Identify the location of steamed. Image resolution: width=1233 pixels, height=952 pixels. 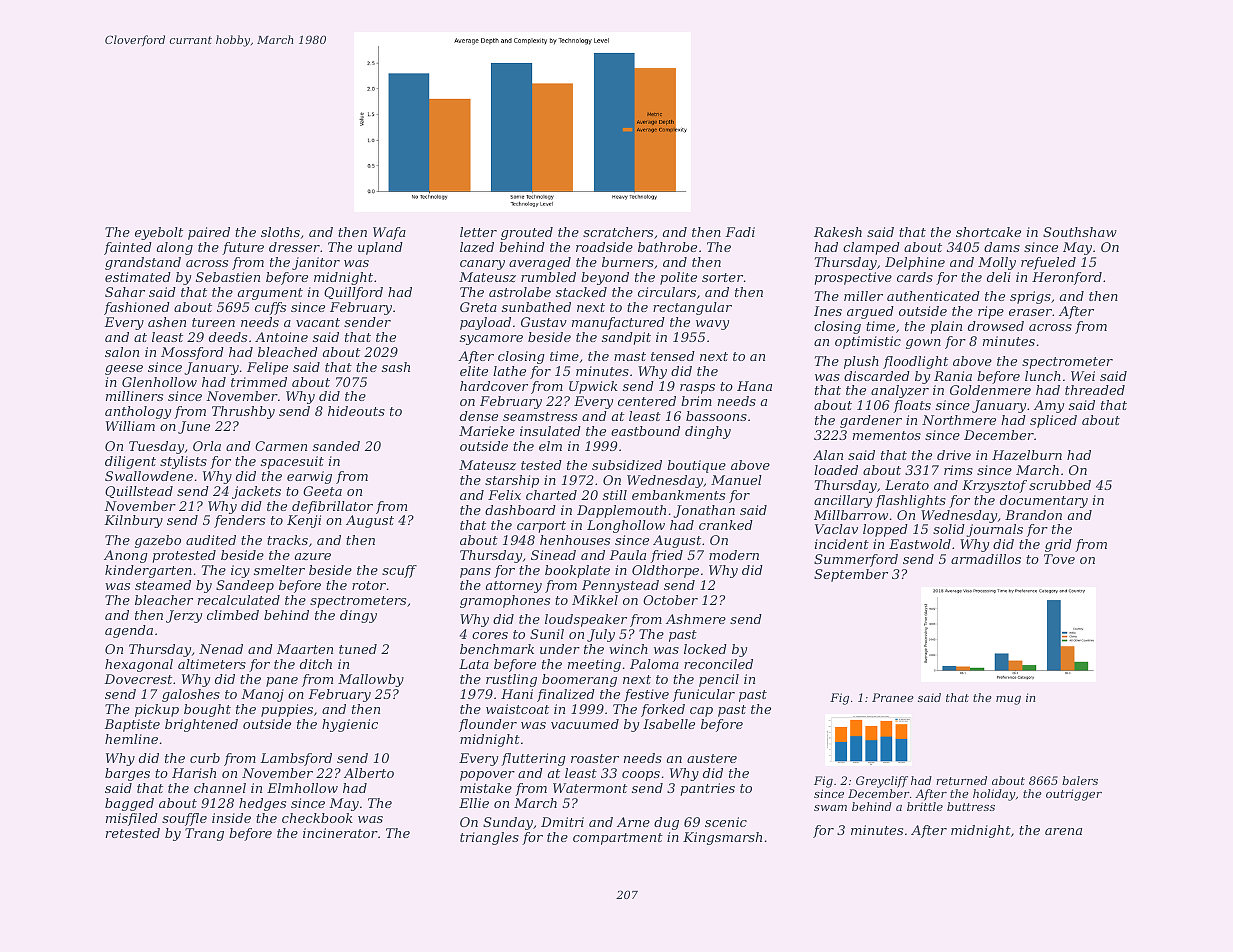
(163, 585).
